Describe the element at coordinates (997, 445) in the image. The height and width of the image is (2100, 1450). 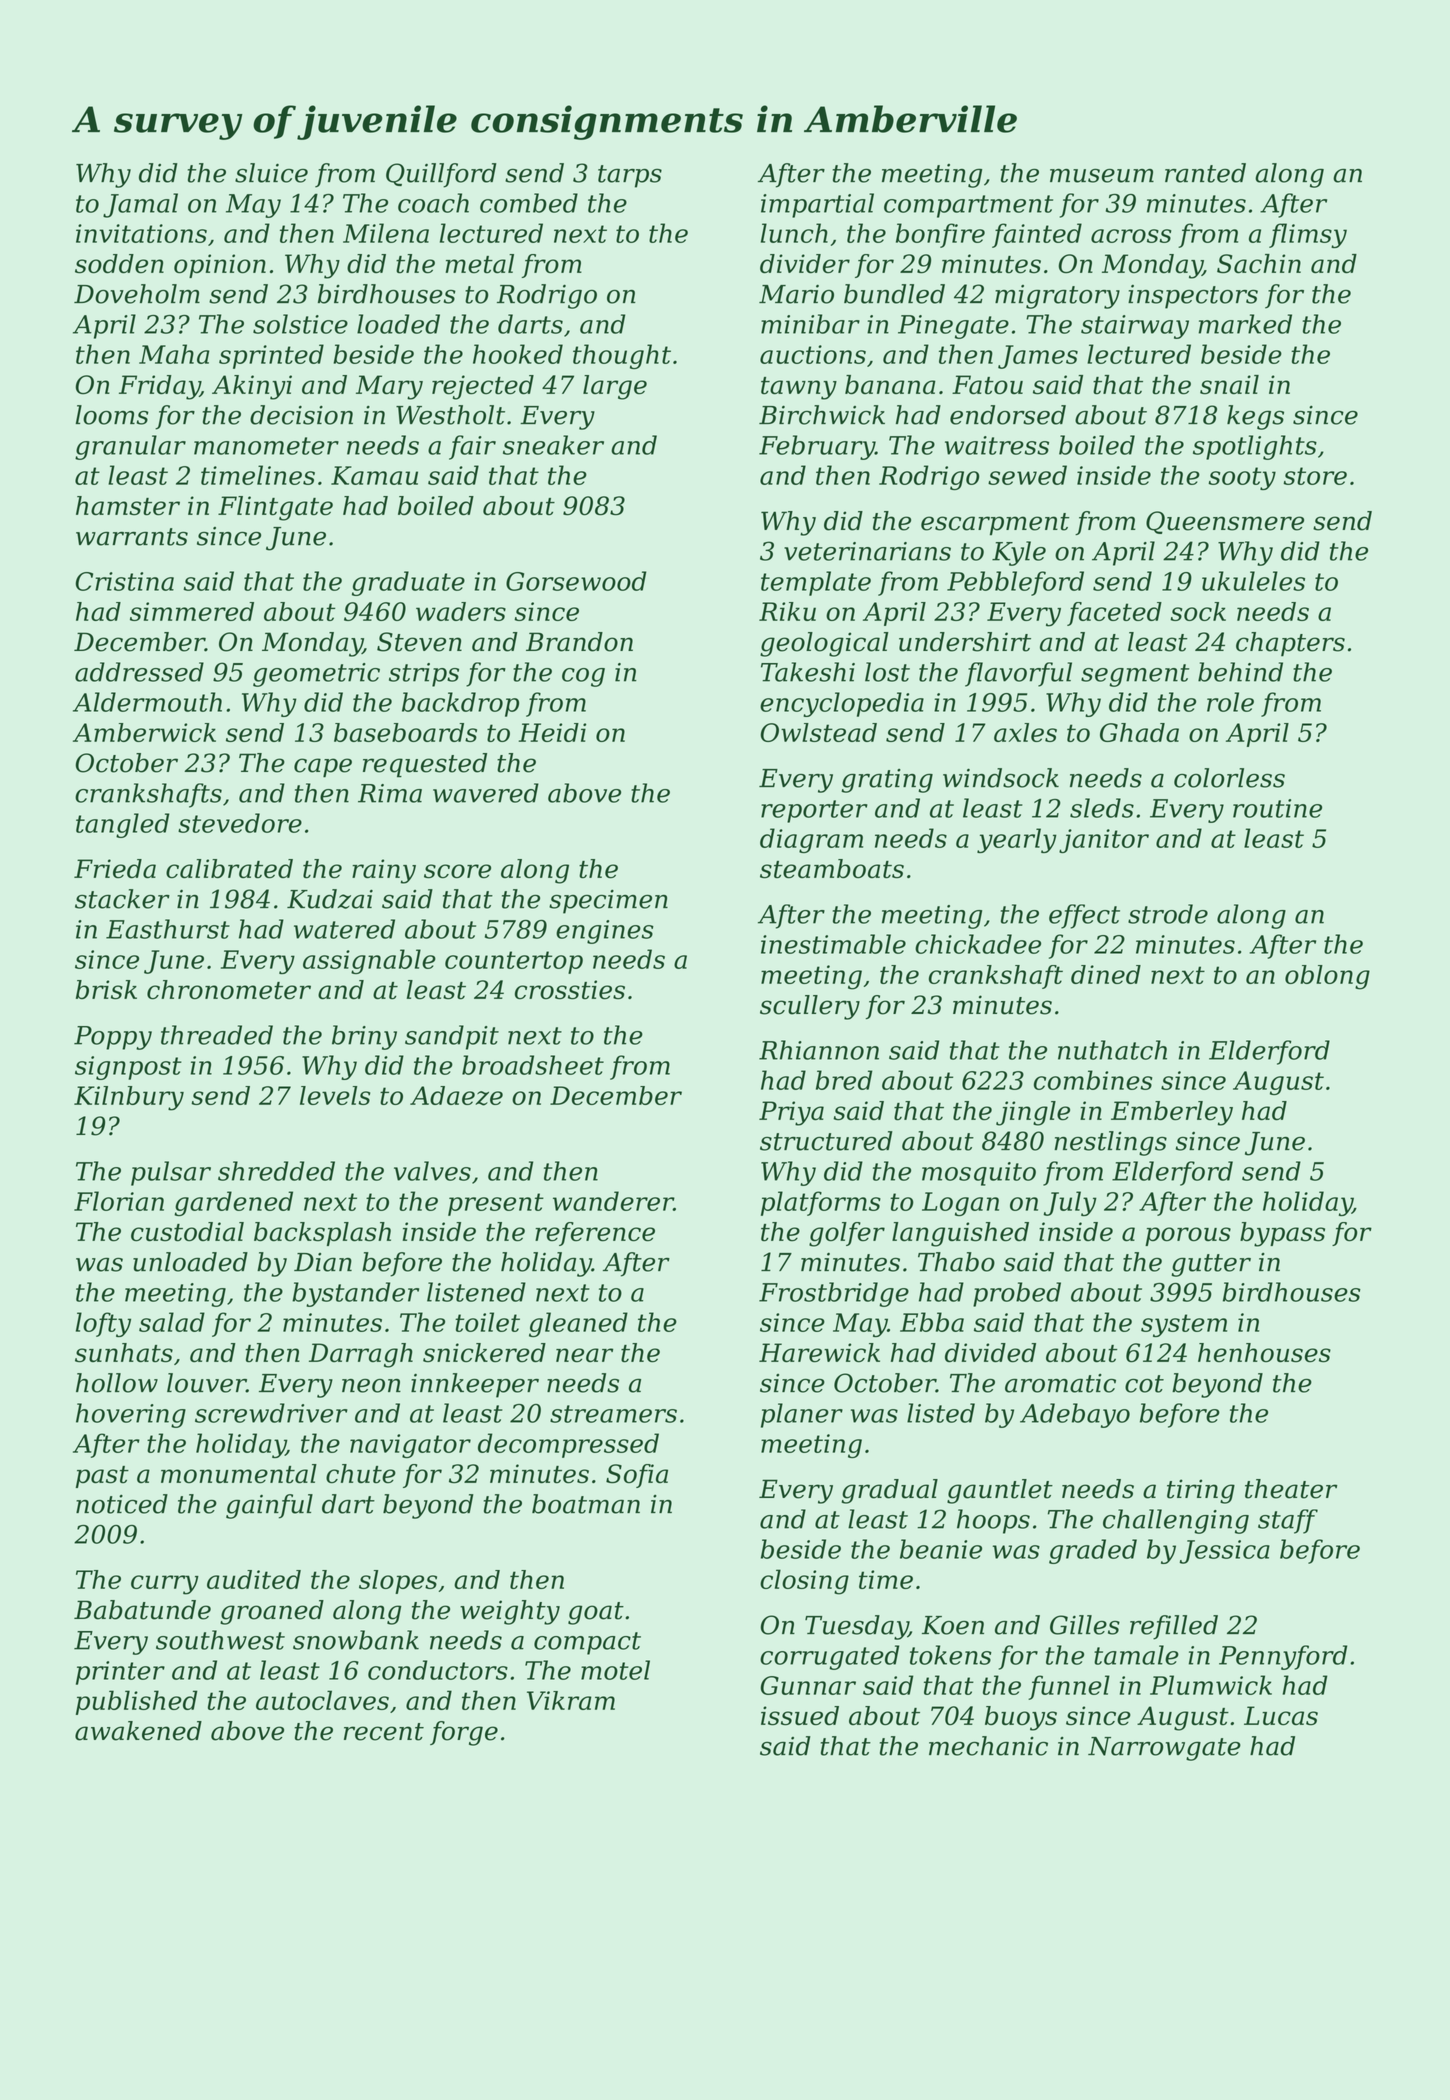
I see `waitress` at that location.
